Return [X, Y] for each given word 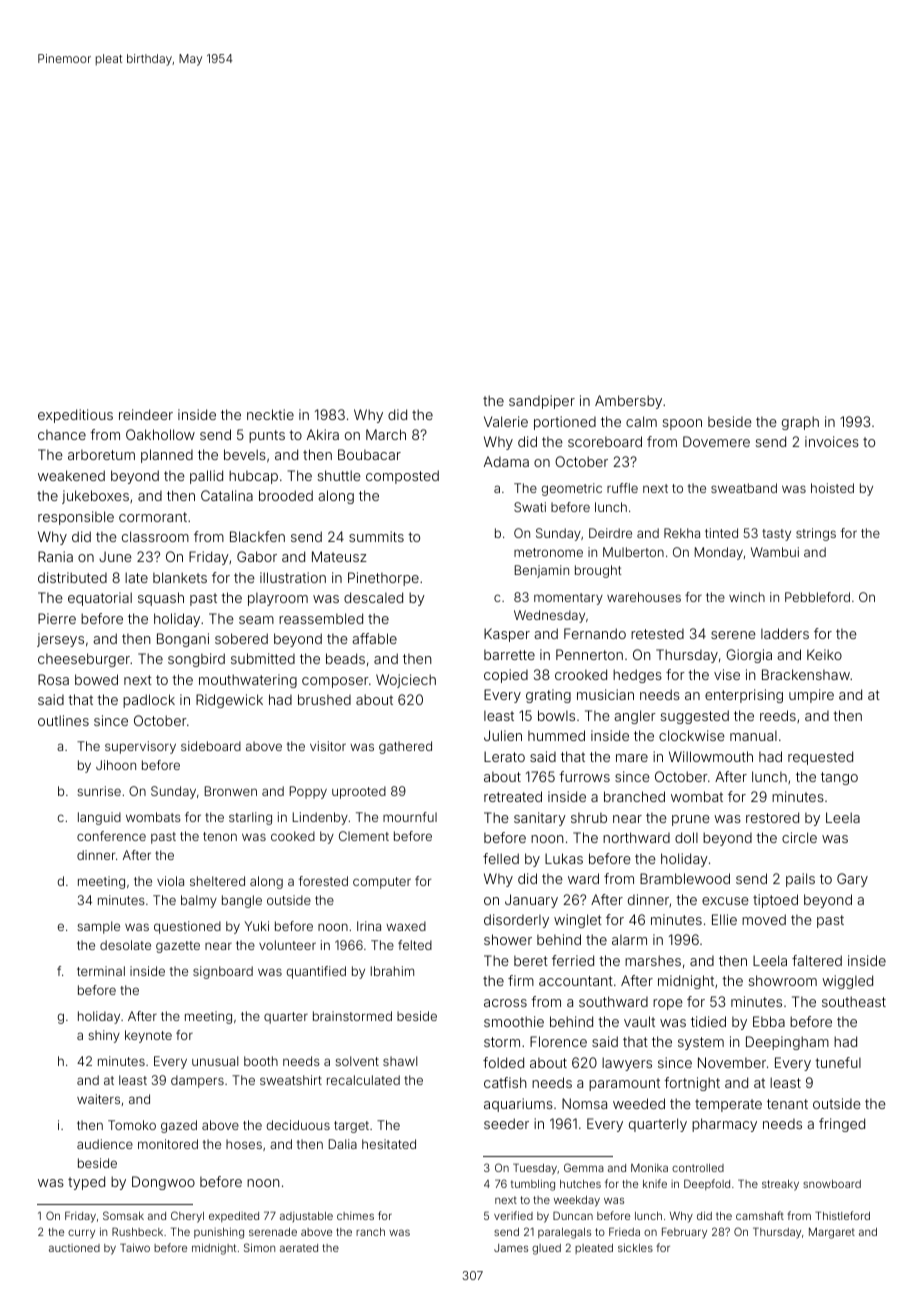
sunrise [99, 791]
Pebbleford [817, 597]
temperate [728, 1105]
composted [402, 477]
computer [382, 883]
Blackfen [257, 536]
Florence [558, 1041]
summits [376, 536]
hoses [244, 1144]
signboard [223, 972]
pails [800, 880]
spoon [682, 424]
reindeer [146, 414]
